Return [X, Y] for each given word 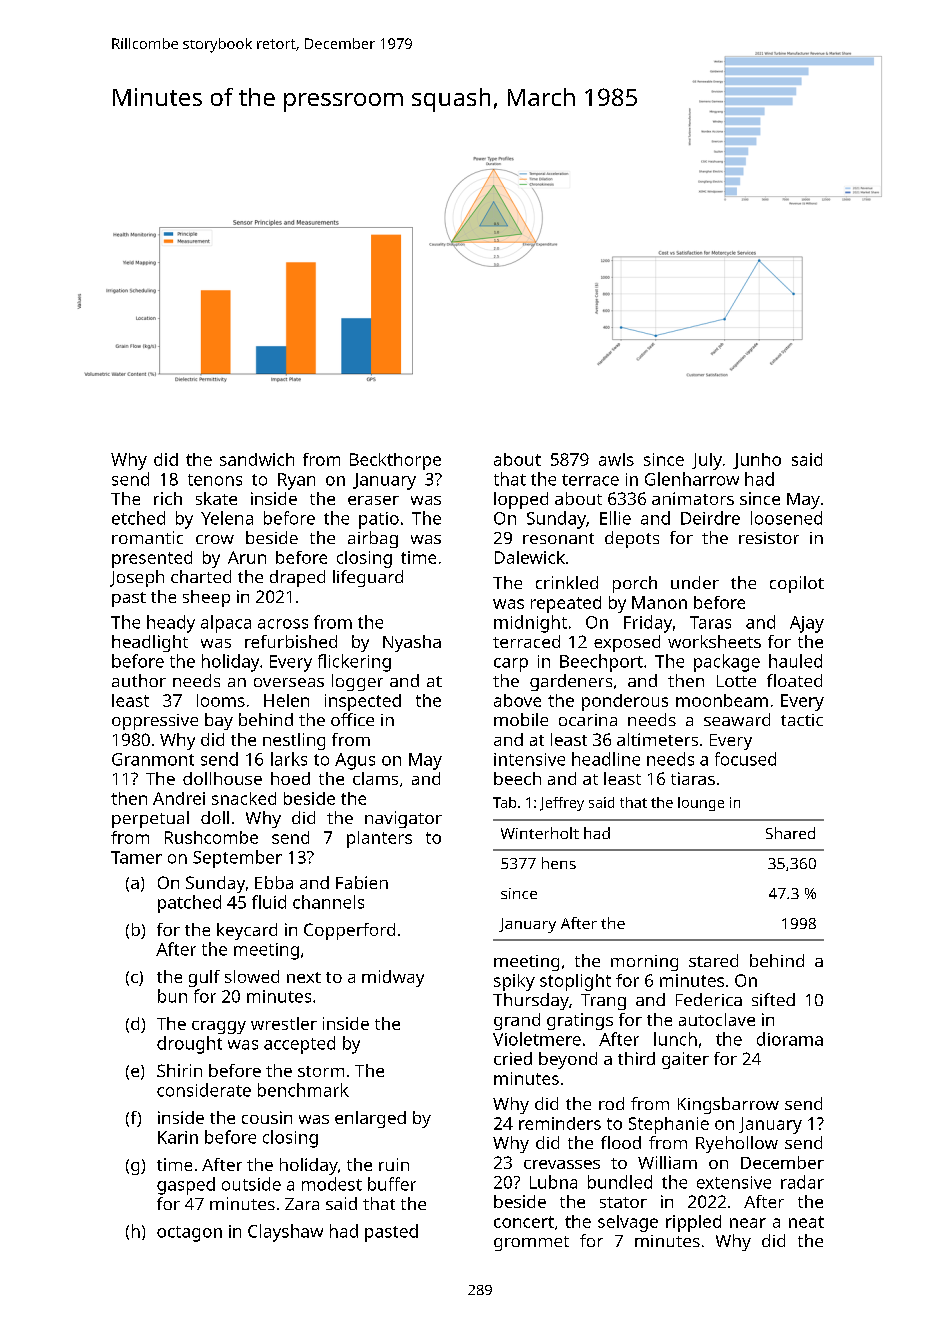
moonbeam [722, 700]
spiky [514, 982]
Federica [709, 999]
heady [171, 624]
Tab [504, 802]
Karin [178, 1137]
